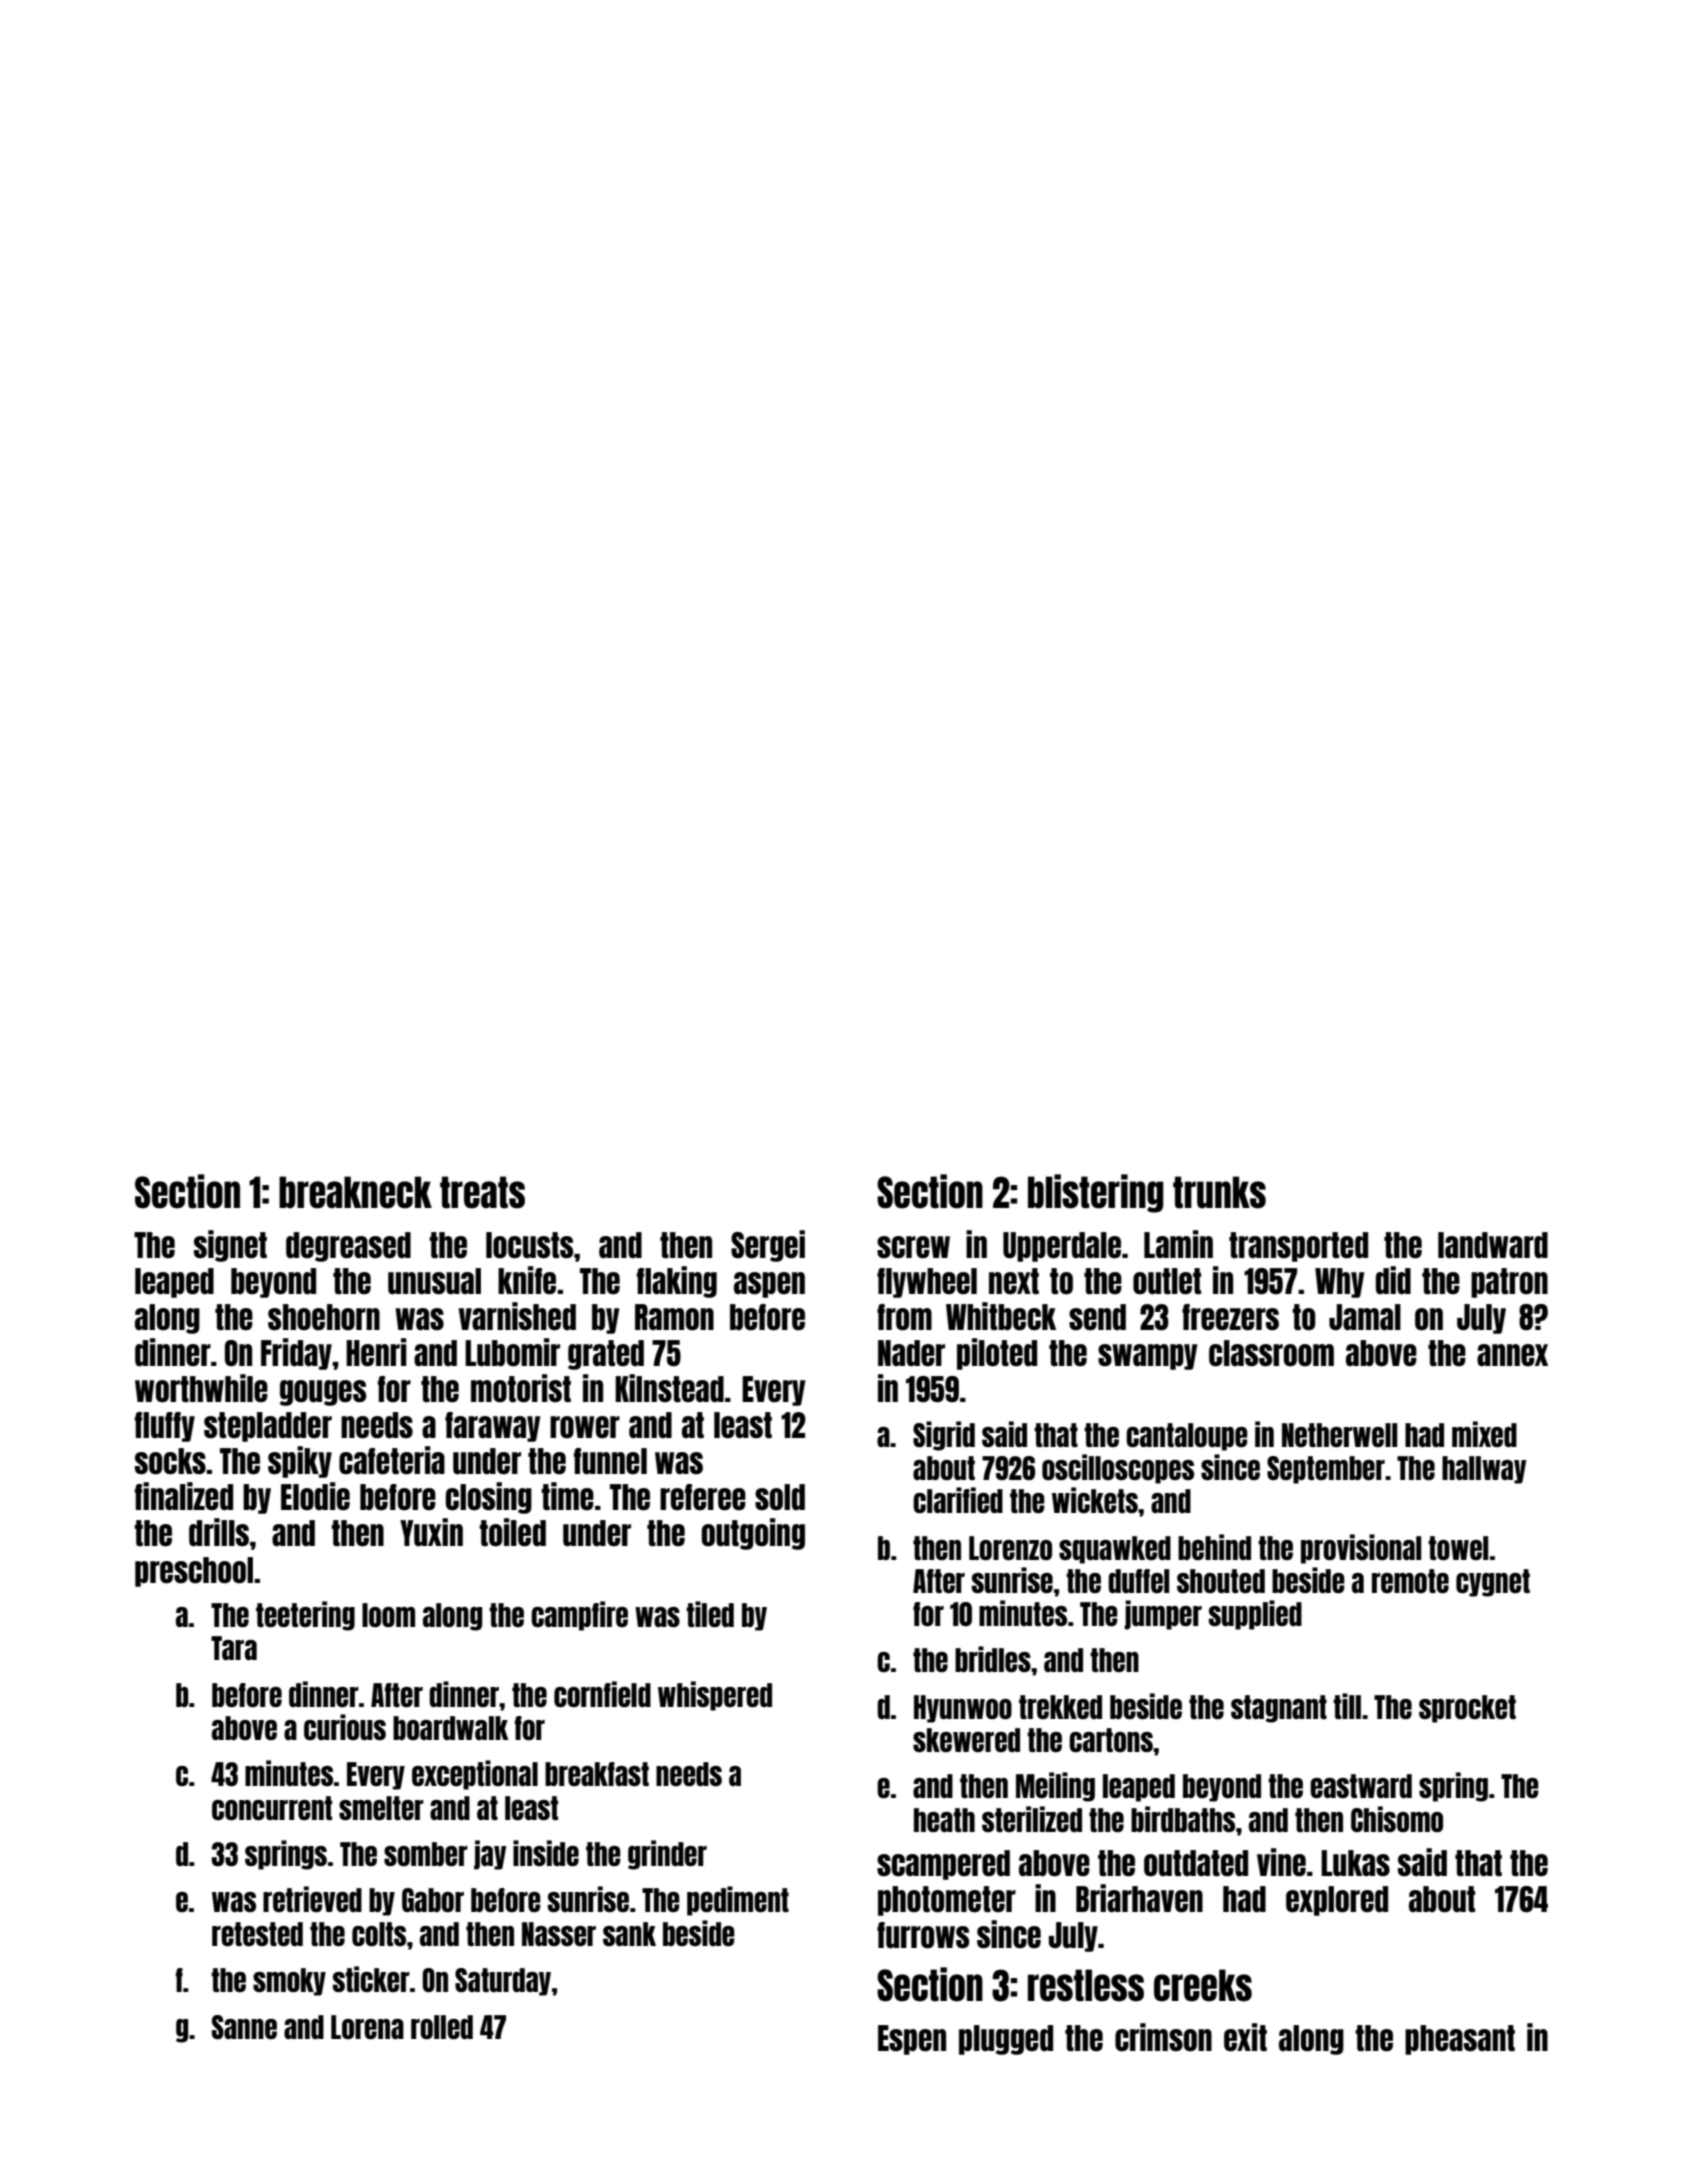 The image size is (1683, 2178). Describe the element at coordinates (1219, 1192) in the screenshot. I see `trunks` at that location.
